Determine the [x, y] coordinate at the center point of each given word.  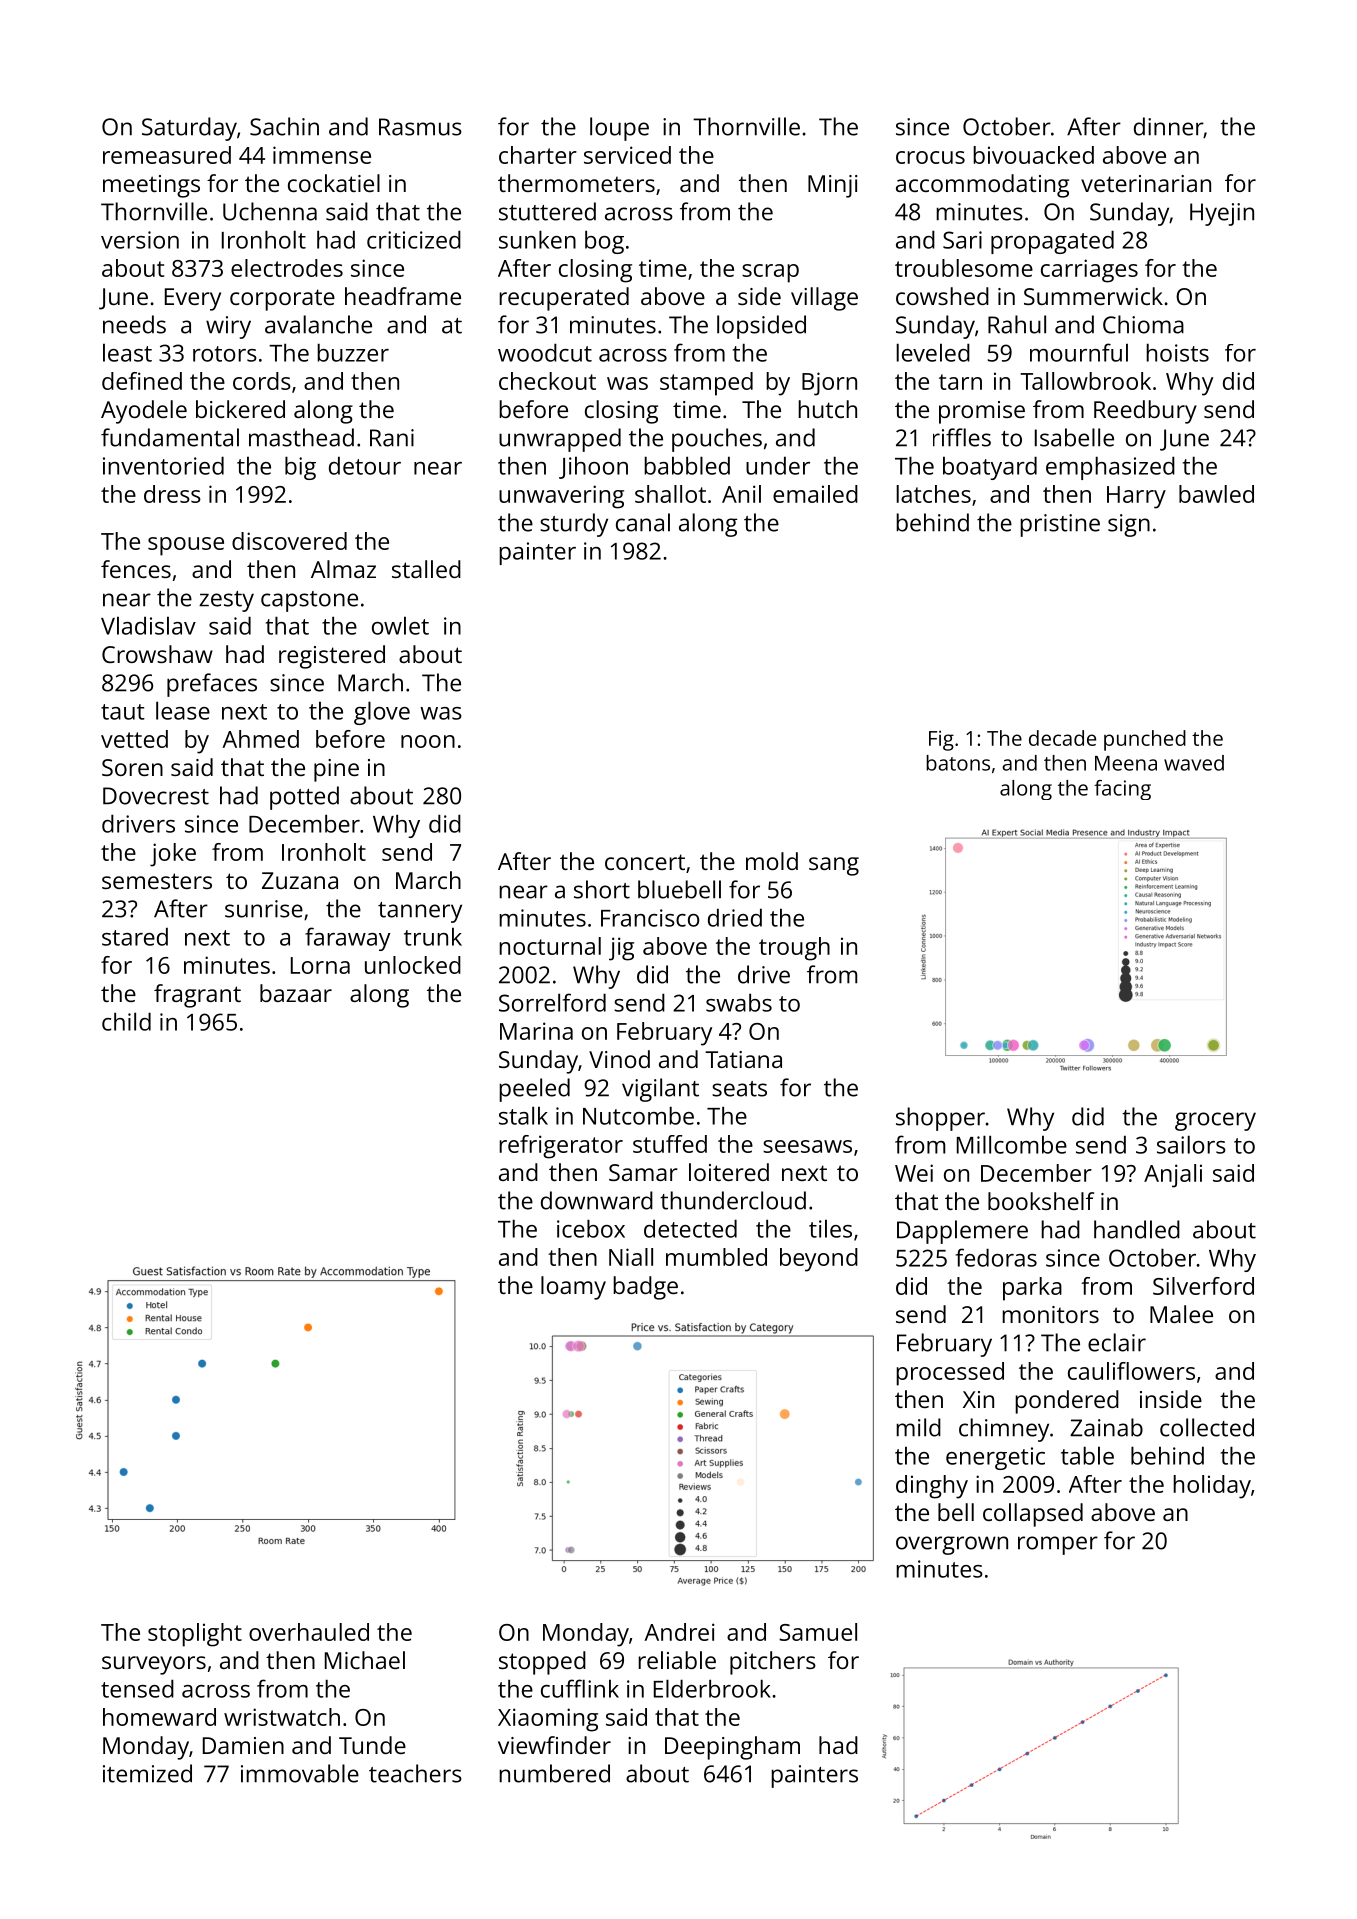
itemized [147, 1773]
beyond [819, 1260]
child [126, 1021]
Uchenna [270, 211]
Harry [1136, 497]
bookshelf [1041, 1201]
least [127, 352]
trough [794, 949]
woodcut [545, 352]
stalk [523, 1115]
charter [538, 155]
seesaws [807, 1146]
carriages [1089, 271]
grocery [1215, 1121]
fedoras [996, 1257]
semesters [157, 881]
